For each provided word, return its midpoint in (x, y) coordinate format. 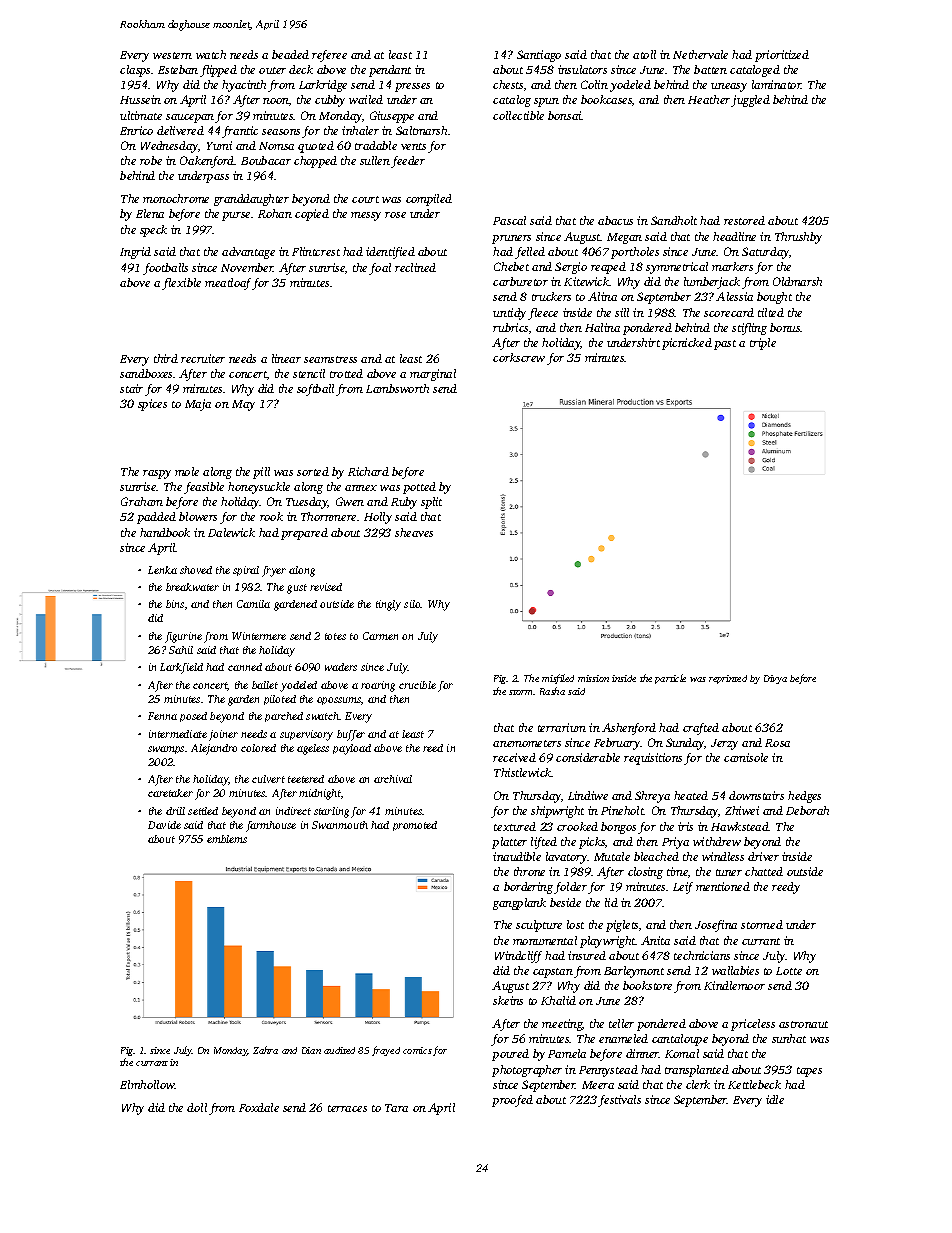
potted (419, 488)
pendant (390, 71)
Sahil (181, 650)
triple (763, 344)
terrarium (562, 727)
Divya (775, 679)
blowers (198, 516)
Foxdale (259, 1107)
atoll (644, 54)
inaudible (517, 856)
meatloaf (229, 284)
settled (203, 811)
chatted (764, 871)
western (172, 55)
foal (380, 269)
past (725, 345)
